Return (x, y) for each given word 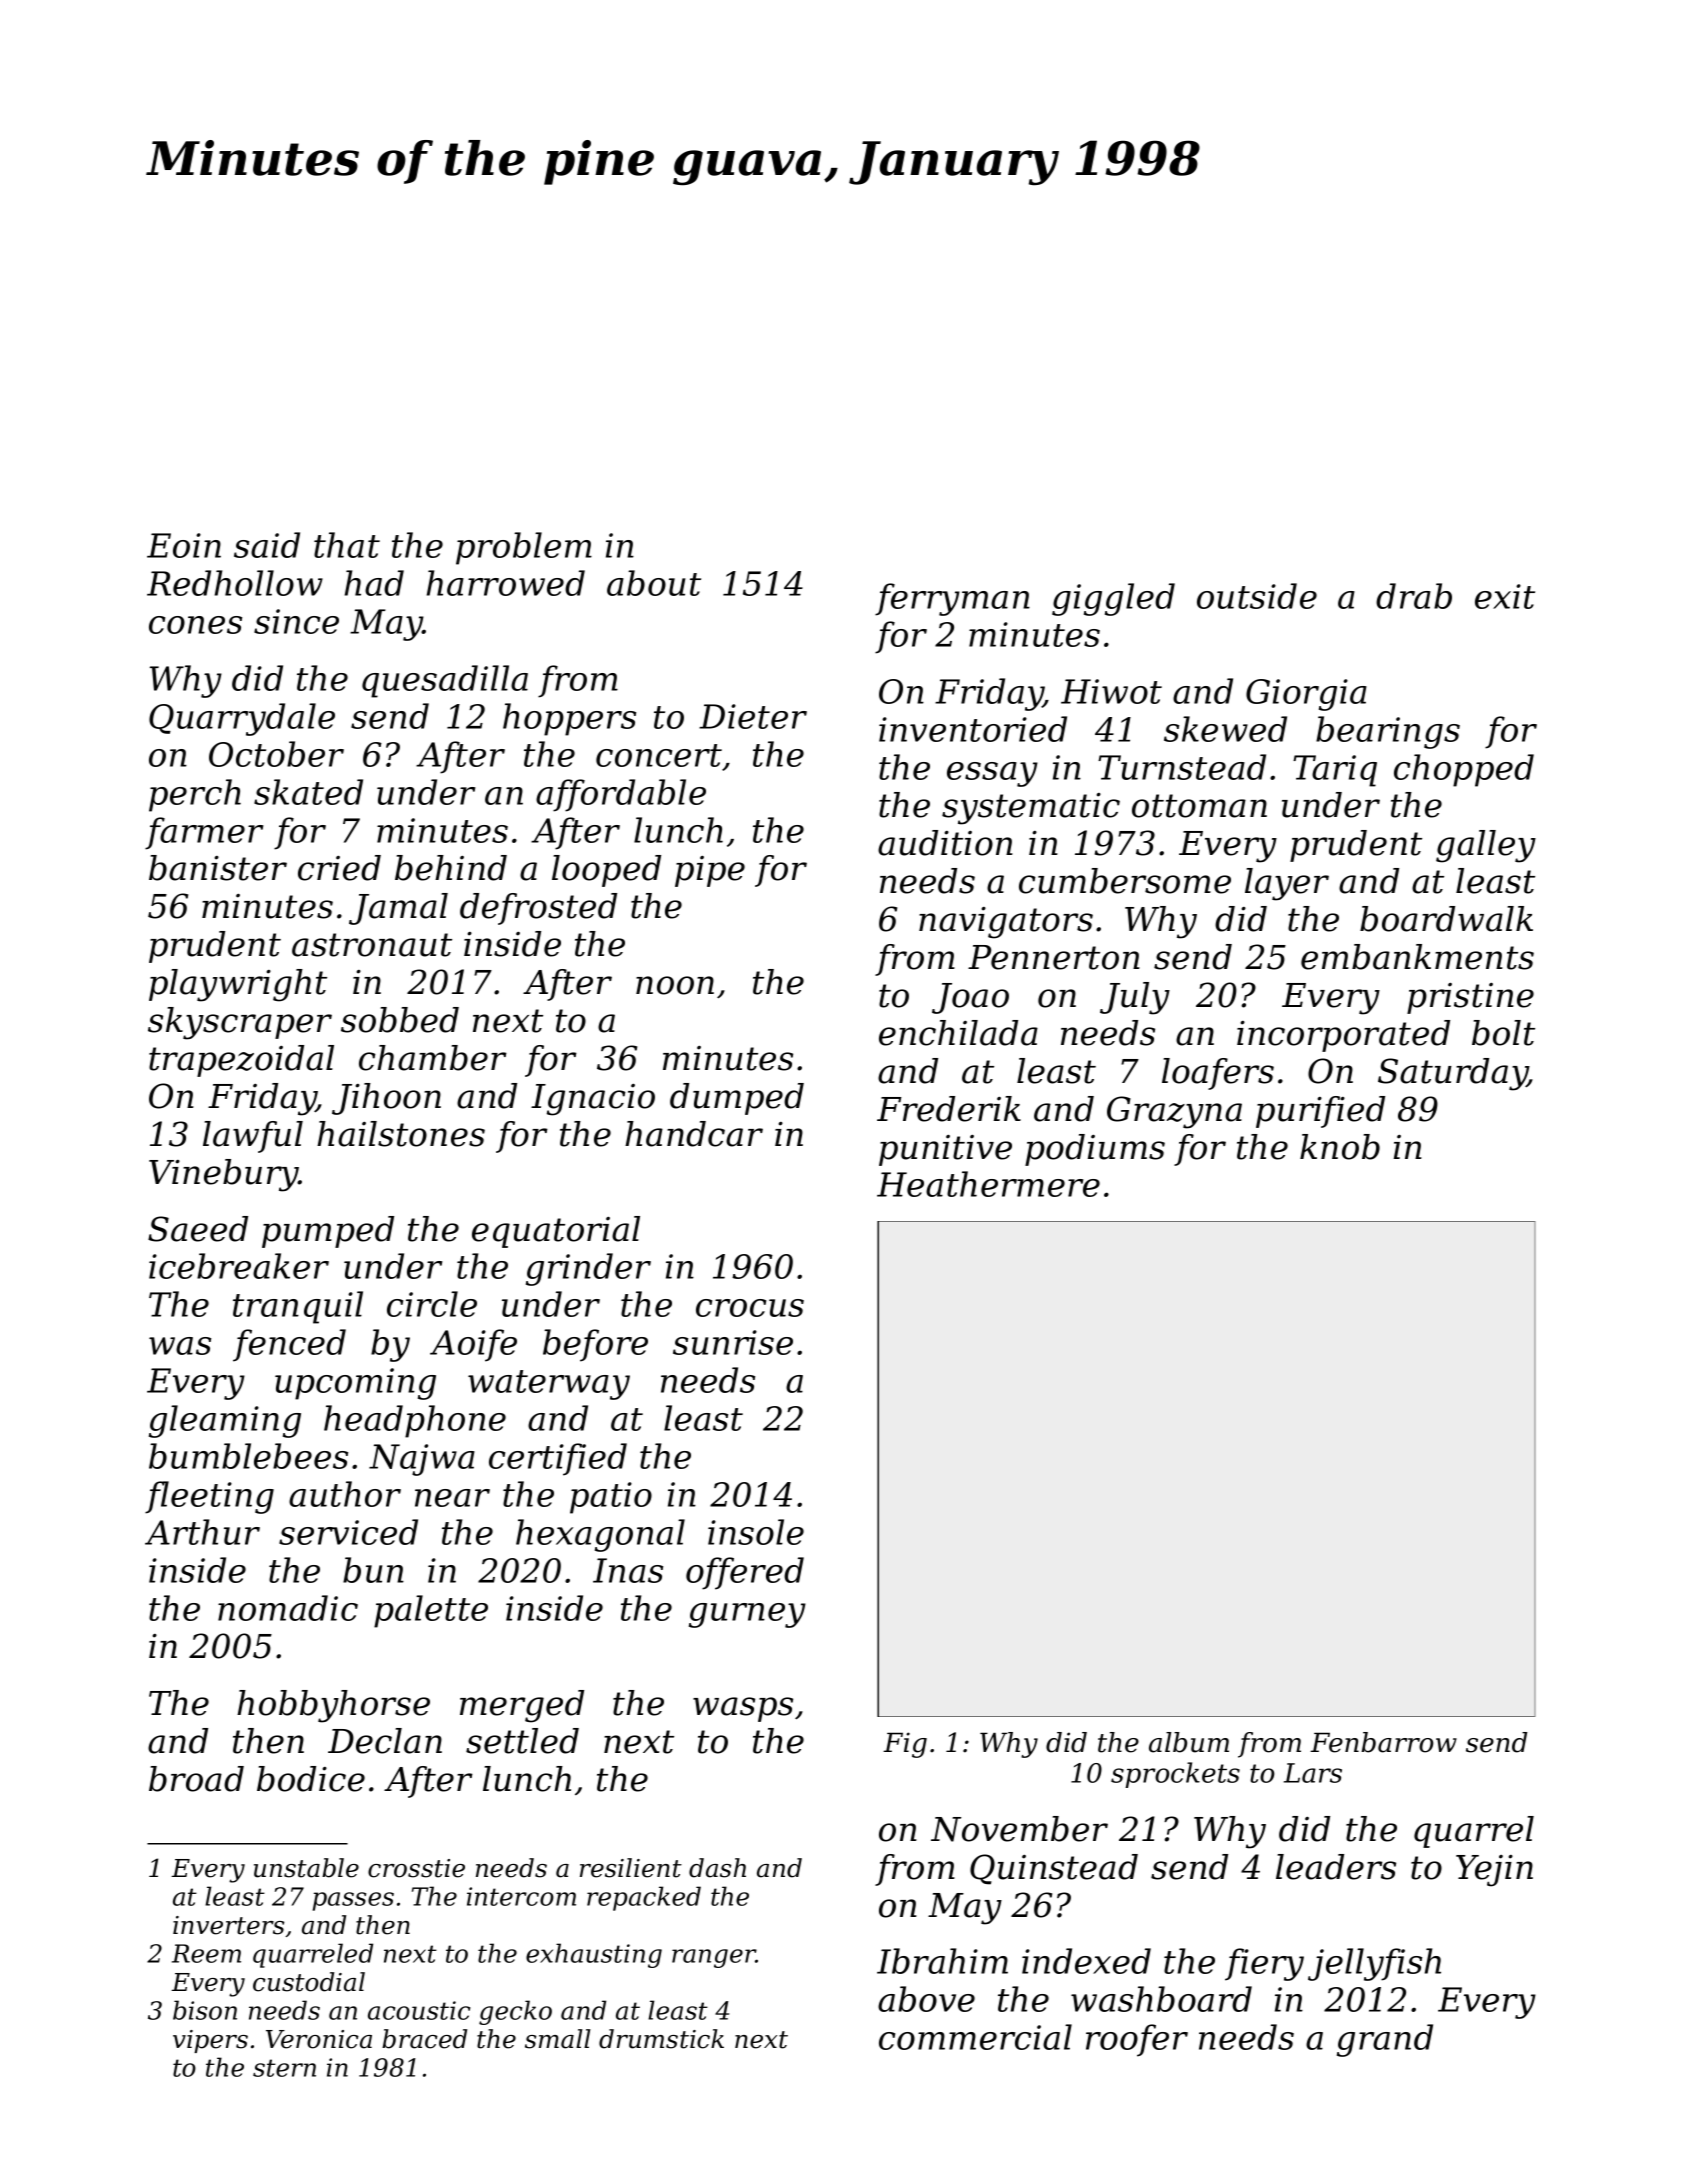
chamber (433, 1058)
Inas (628, 1570)
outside (1257, 596)
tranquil (298, 1307)
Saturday (1453, 1074)
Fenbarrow (1383, 1742)
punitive (945, 1150)
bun (373, 1570)
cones (195, 625)
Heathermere (988, 1184)
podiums (1095, 1150)
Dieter (753, 716)
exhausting (594, 1955)
